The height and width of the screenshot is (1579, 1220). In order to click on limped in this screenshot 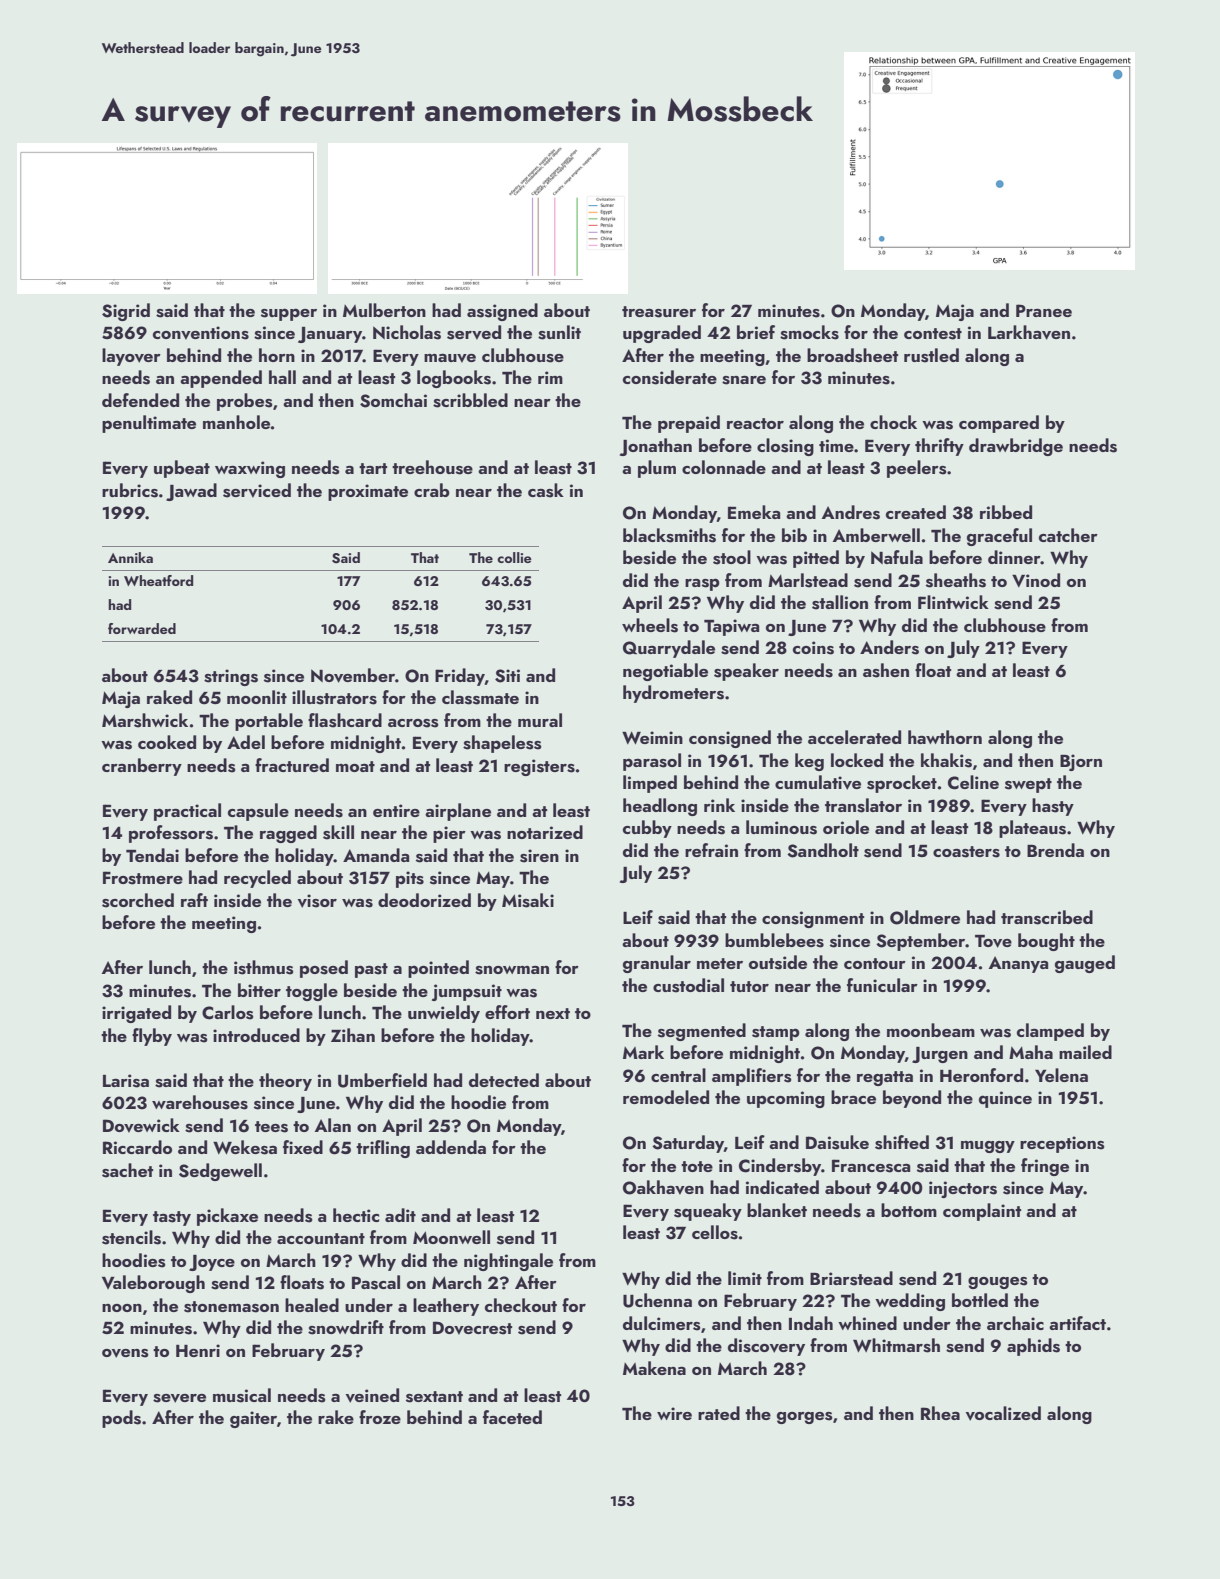, I will do `click(650, 784)`.
